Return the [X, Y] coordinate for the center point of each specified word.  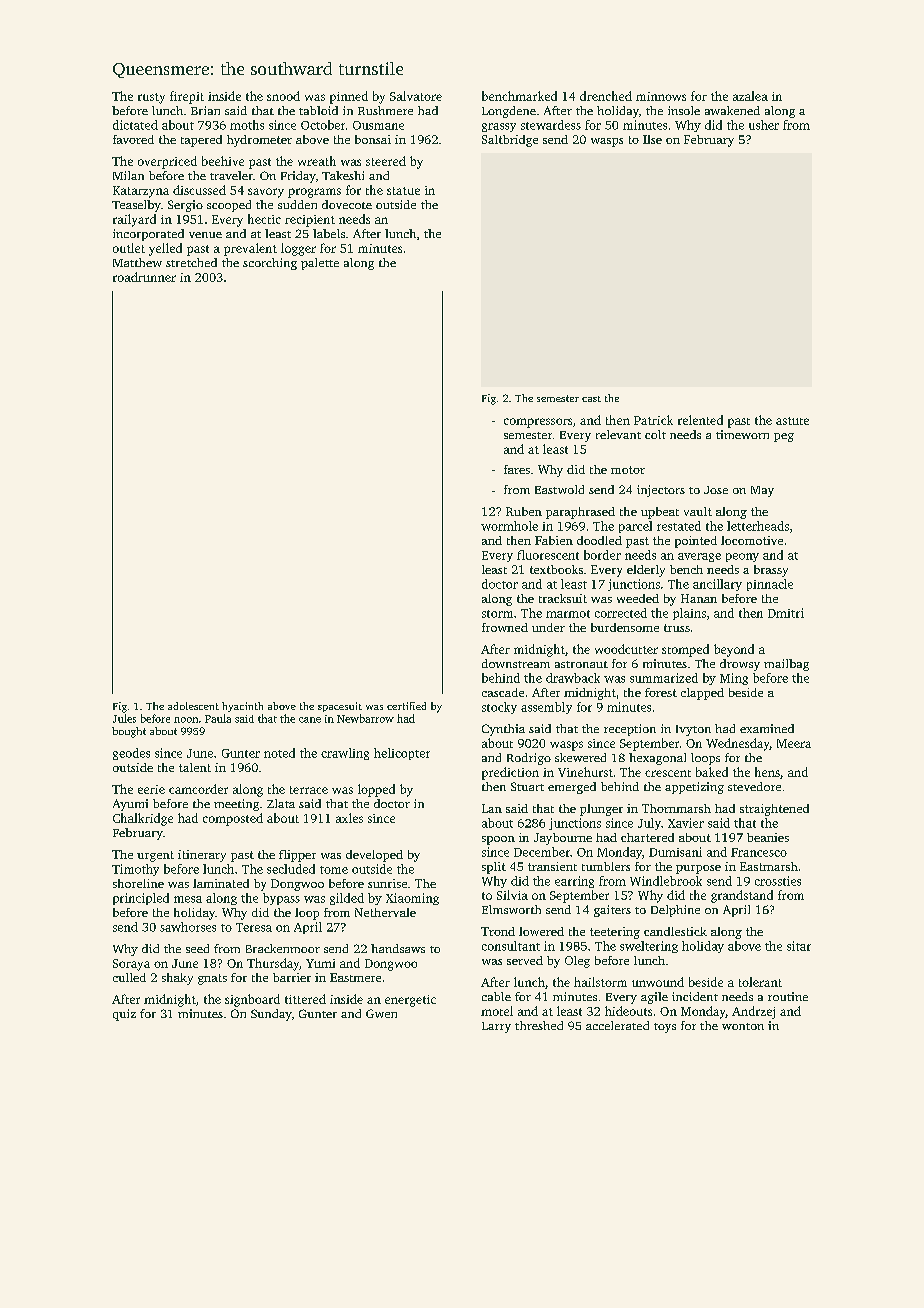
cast [591, 399]
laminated [221, 883]
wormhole [509, 526]
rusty [151, 98]
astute [792, 421]
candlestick [675, 931]
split [494, 868]
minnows [661, 96]
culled [129, 977]
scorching [270, 264]
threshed [539, 1025]
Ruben [524, 511]
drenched [606, 96]
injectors [661, 491]
